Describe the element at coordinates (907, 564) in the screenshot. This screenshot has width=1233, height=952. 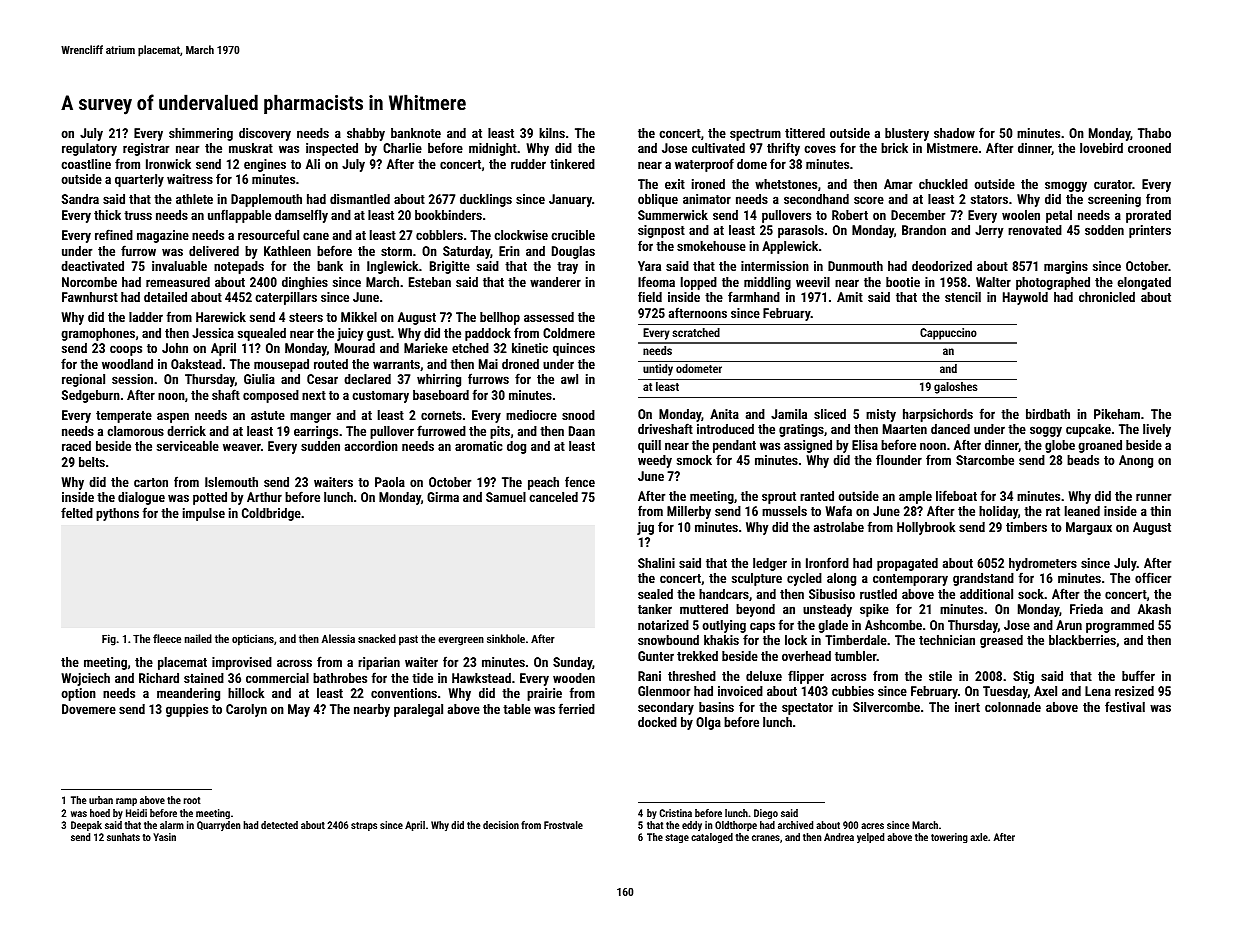
I see `propagated` at that location.
